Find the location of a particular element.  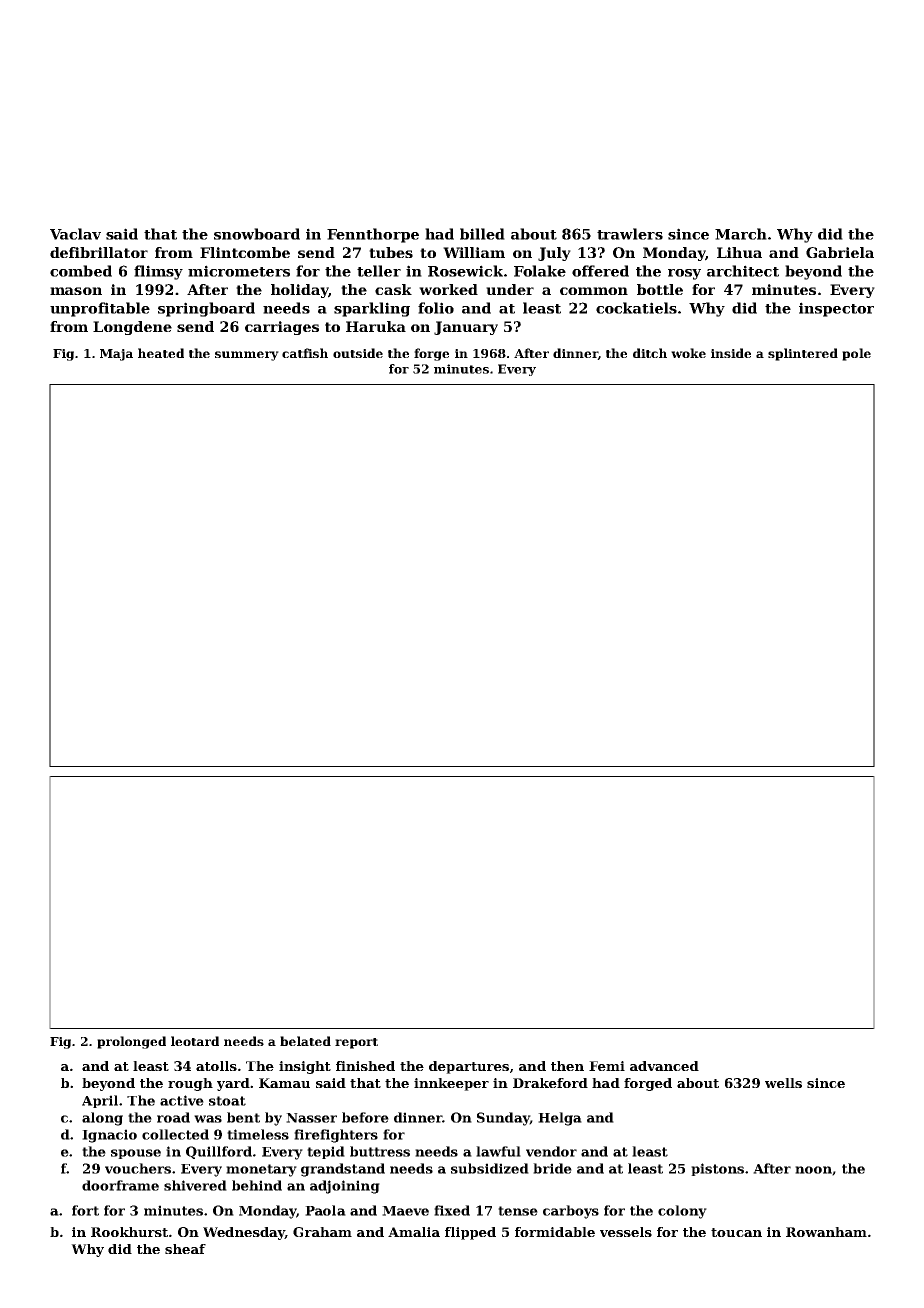

Rowanham is located at coordinates (826, 1232).
